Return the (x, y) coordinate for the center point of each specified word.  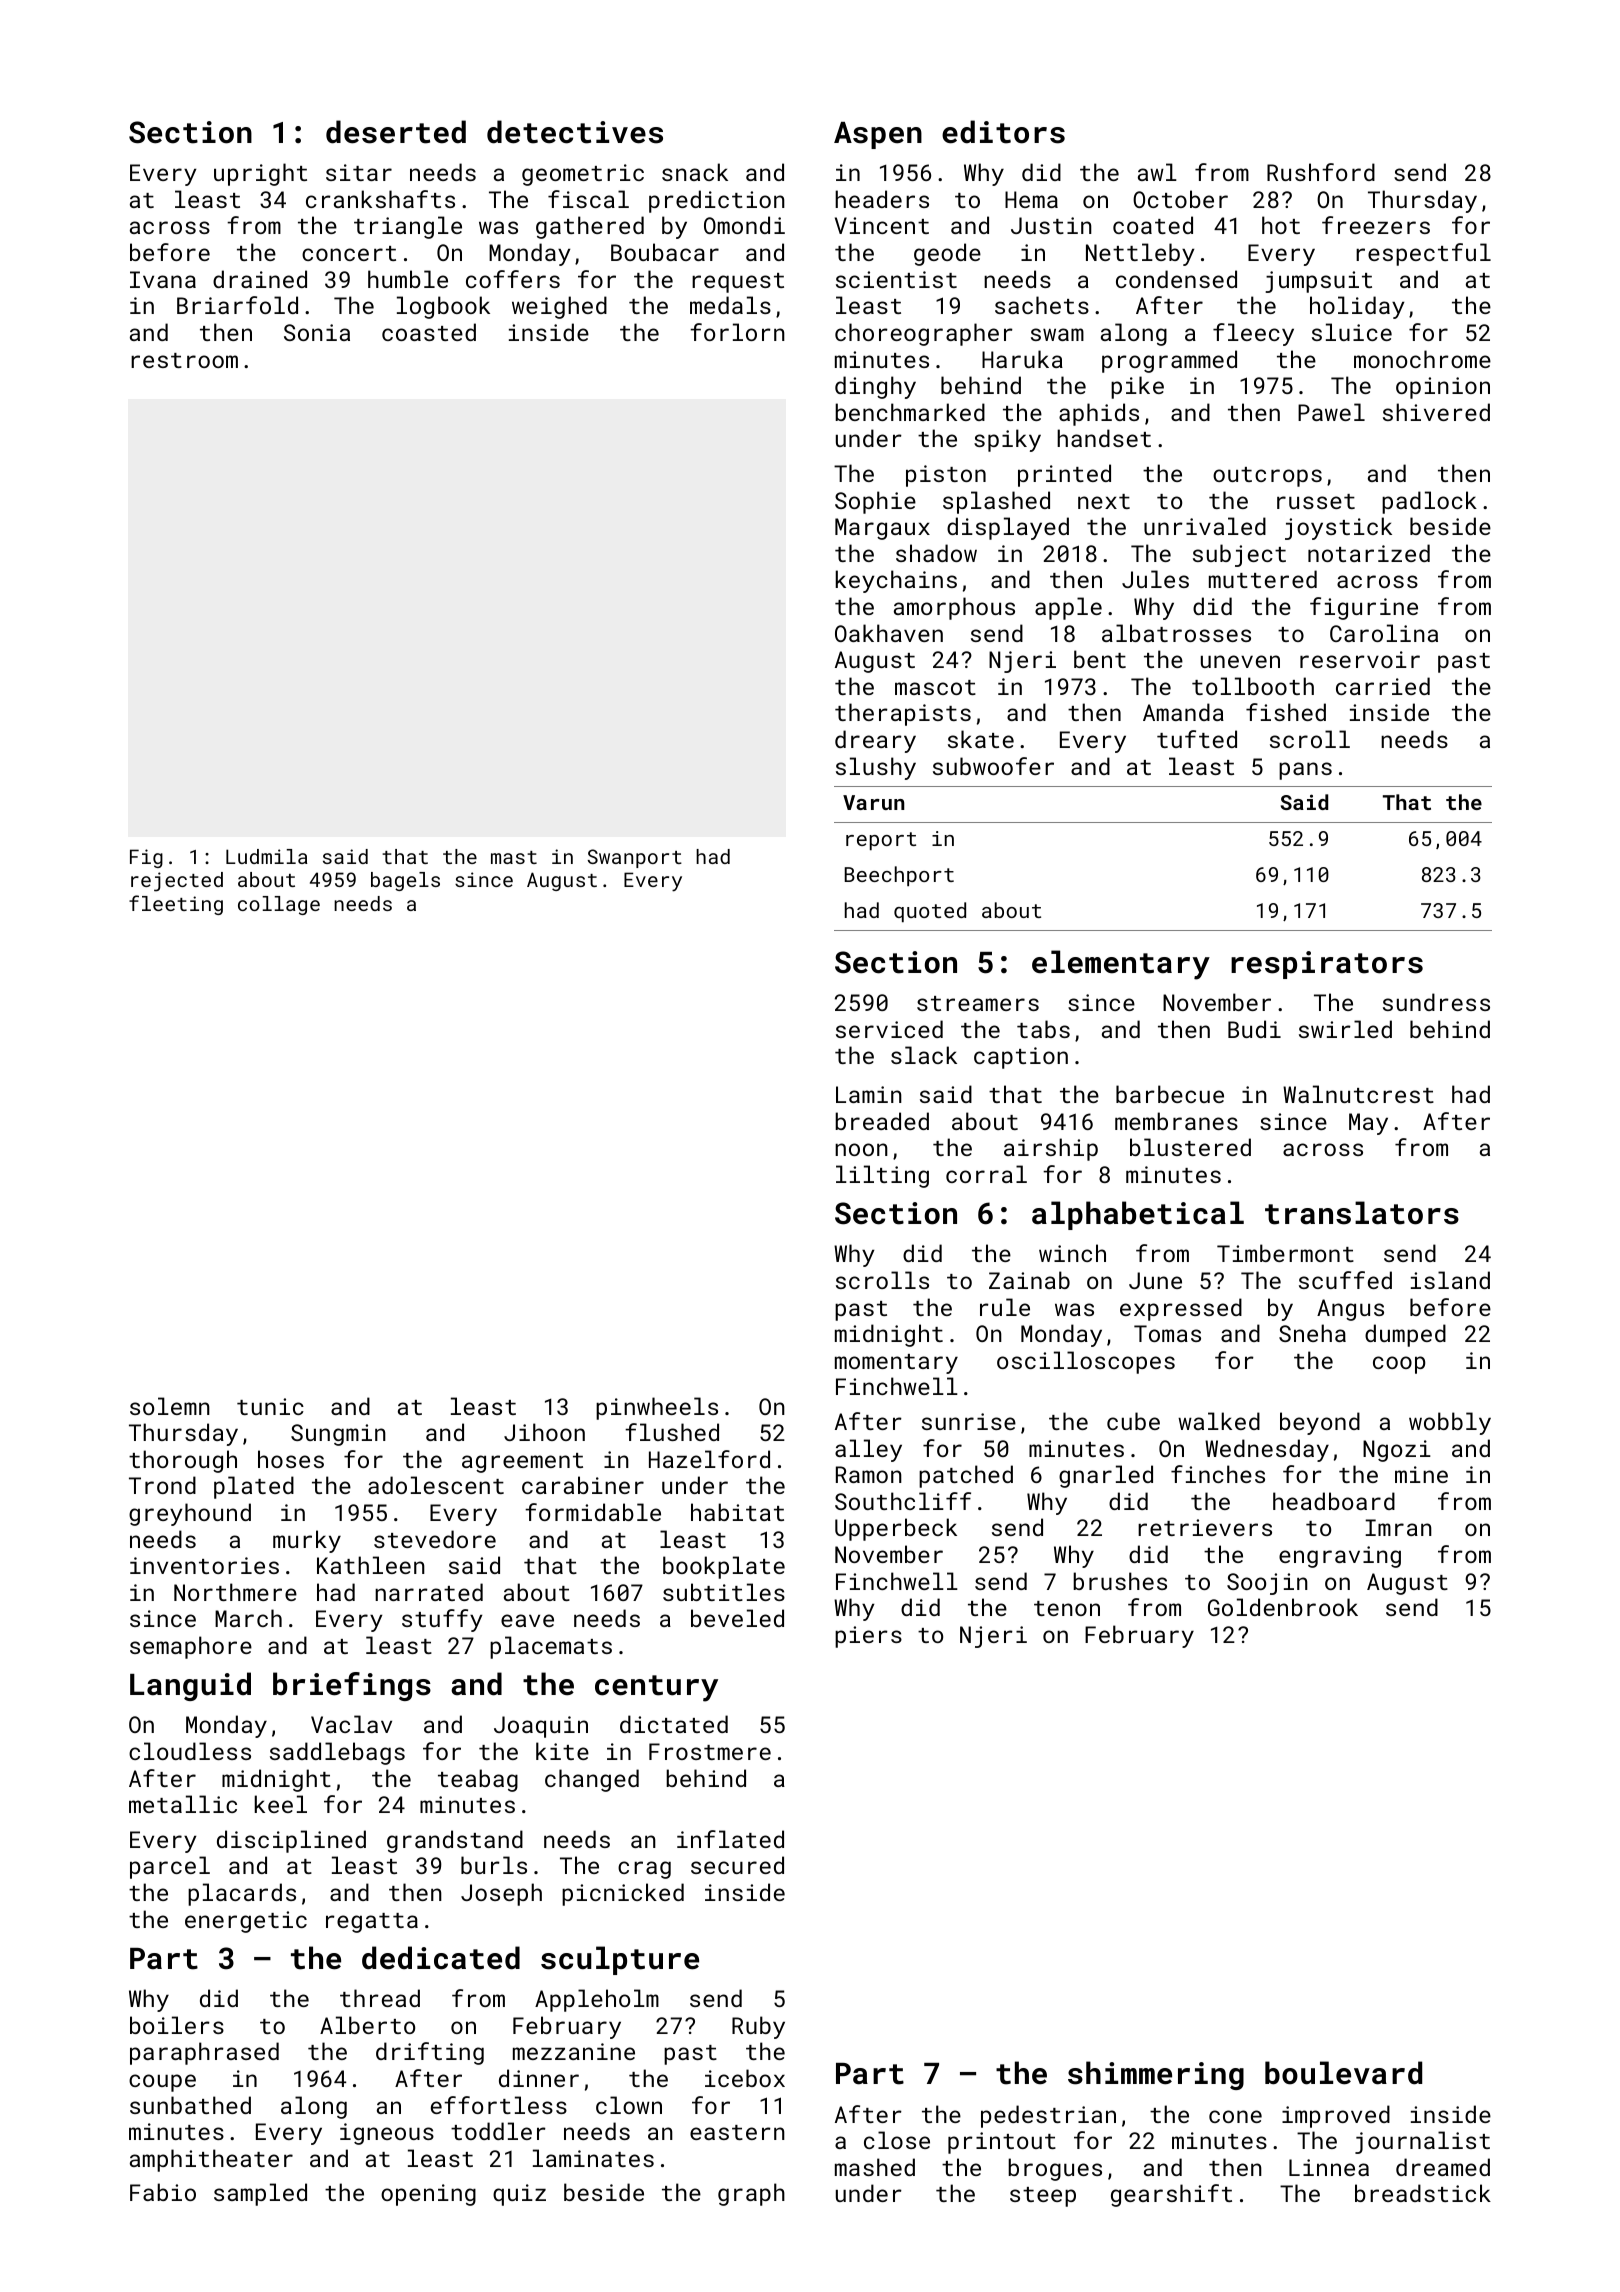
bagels (405, 881)
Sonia (317, 332)
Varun (873, 802)
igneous (387, 2134)
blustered (1190, 1147)
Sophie (875, 502)
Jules (1155, 579)
